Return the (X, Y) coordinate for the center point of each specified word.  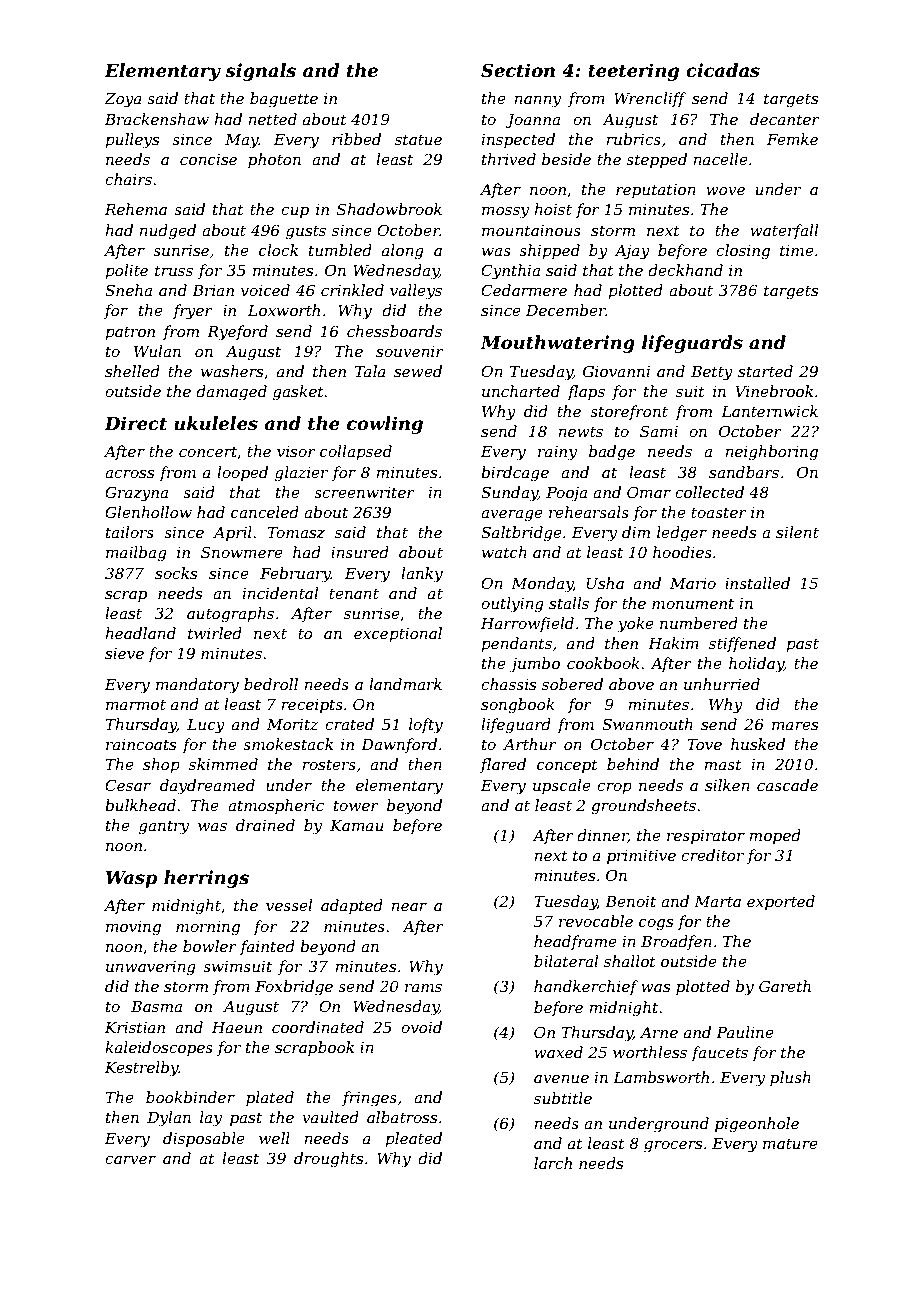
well (274, 1138)
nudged (167, 232)
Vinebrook (774, 391)
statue (418, 139)
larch (553, 1163)
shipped (549, 251)
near (409, 907)
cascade (787, 785)
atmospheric (276, 806)
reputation (656, 191)
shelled (132, 371)
